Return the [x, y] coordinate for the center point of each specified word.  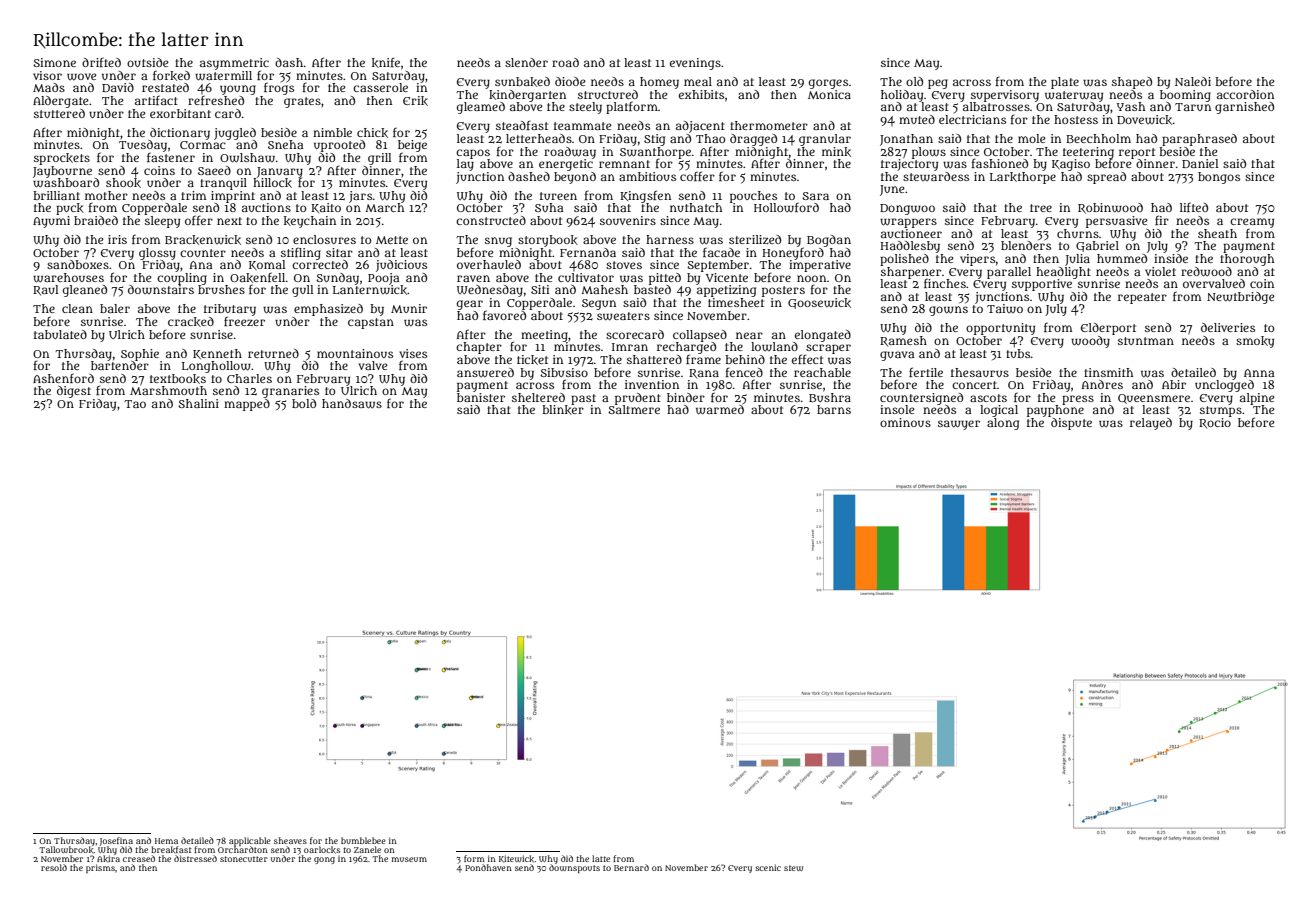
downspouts [574, 869]
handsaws [352, 404]
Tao [135, 404]
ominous [905, 422]
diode [570, 81]
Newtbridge [1240, 298]
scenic [768, 867]
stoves [624, 265]
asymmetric [234, 64]
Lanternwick [370, 290]
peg [938, 84]
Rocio [1215, 423]
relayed [1151, 424]
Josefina [116, 841]
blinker [563, 410]
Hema [166, 841]
